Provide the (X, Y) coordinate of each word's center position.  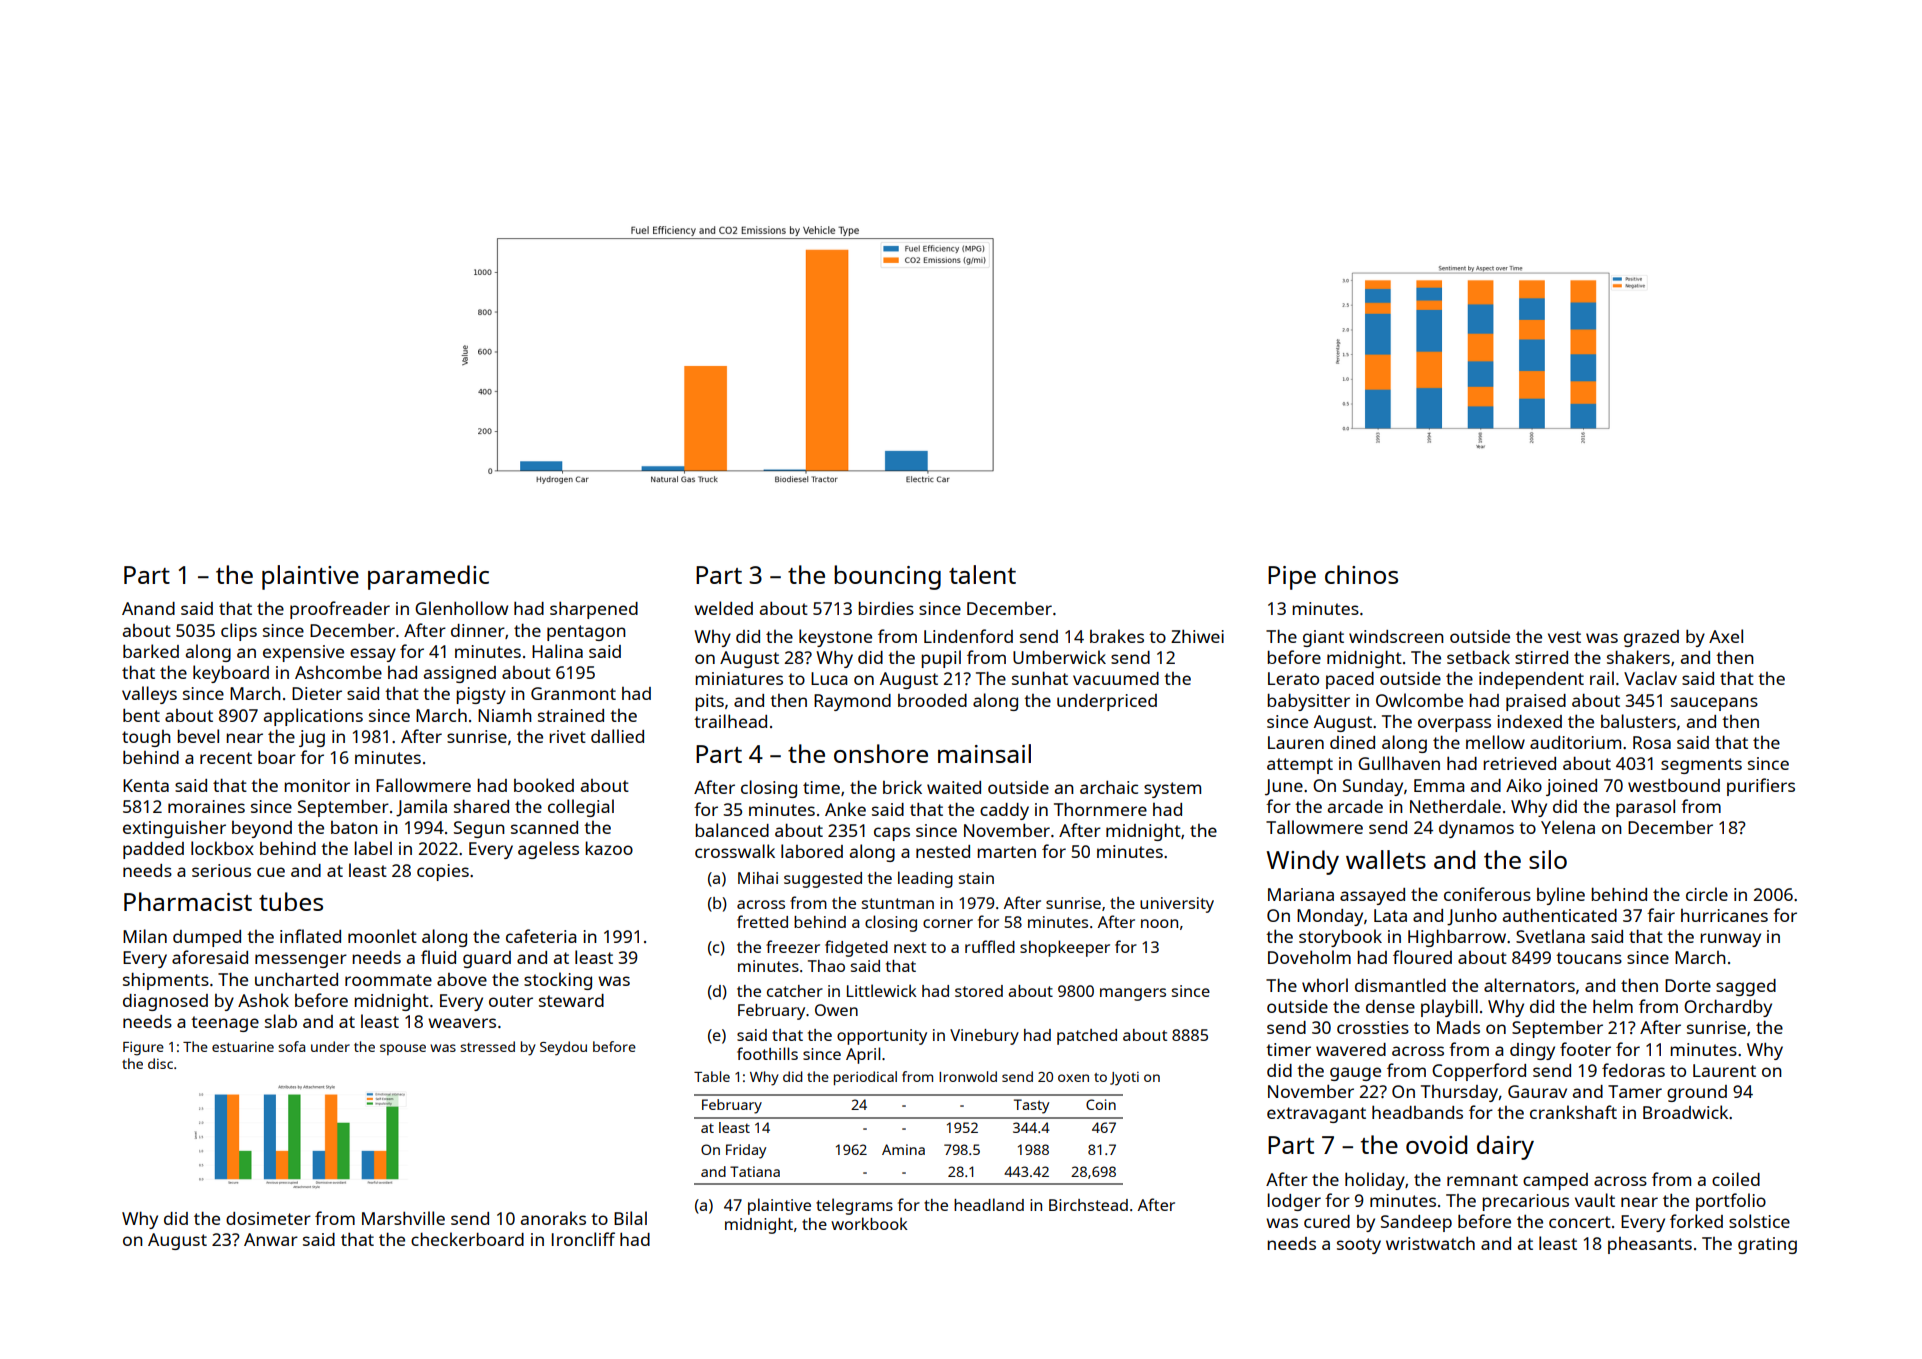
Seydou (563, 1048)
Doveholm (1309, 957)
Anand (148, 608)
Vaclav (1650, 678)
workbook (869, 1223)
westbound (1674, 785)
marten (1006, 852)
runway (1730, 940)
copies (443, 872)
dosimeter (268, 1218)
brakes (1117, 636)
